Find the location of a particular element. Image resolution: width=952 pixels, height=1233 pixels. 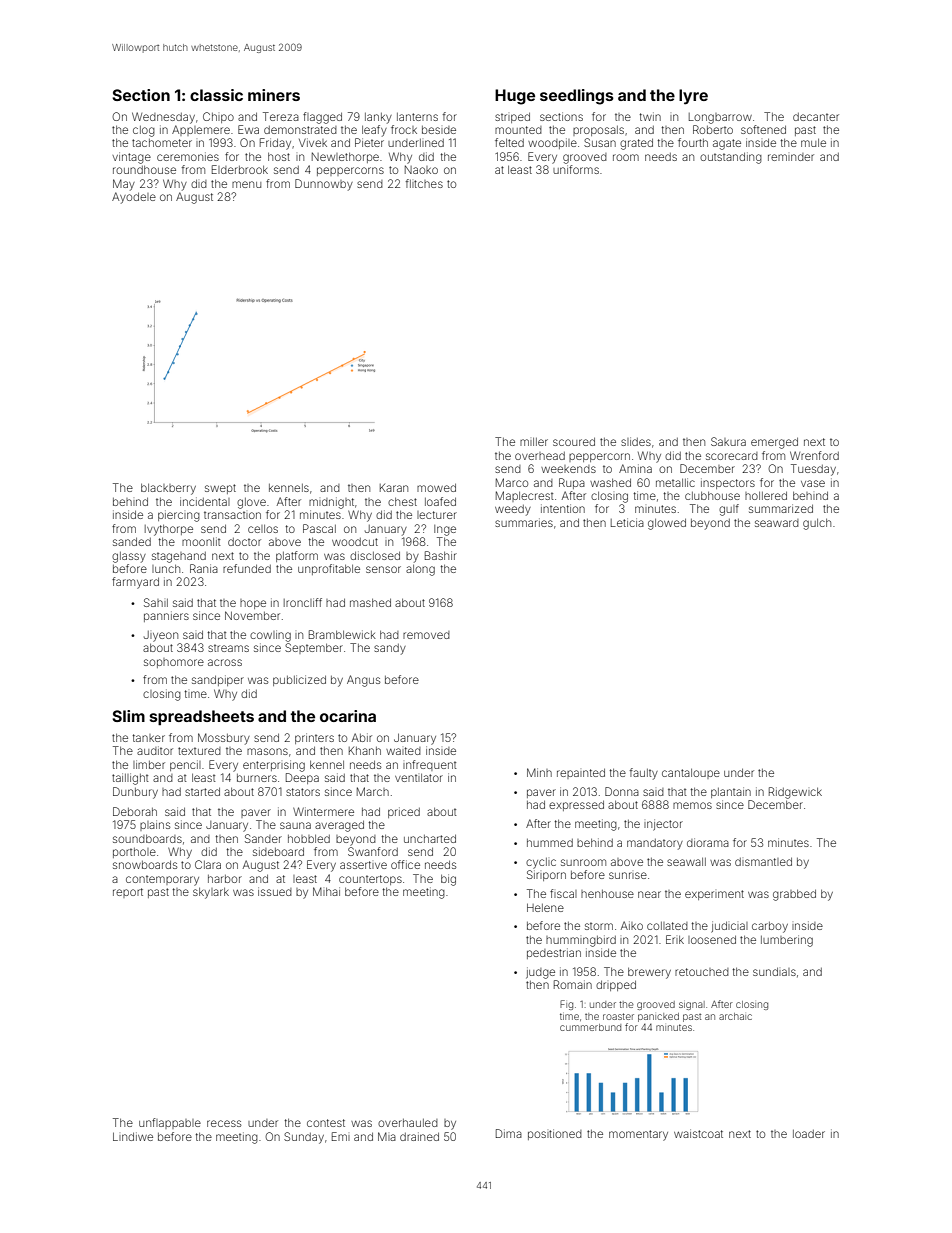

removed is located at coordinates (426, 635).
